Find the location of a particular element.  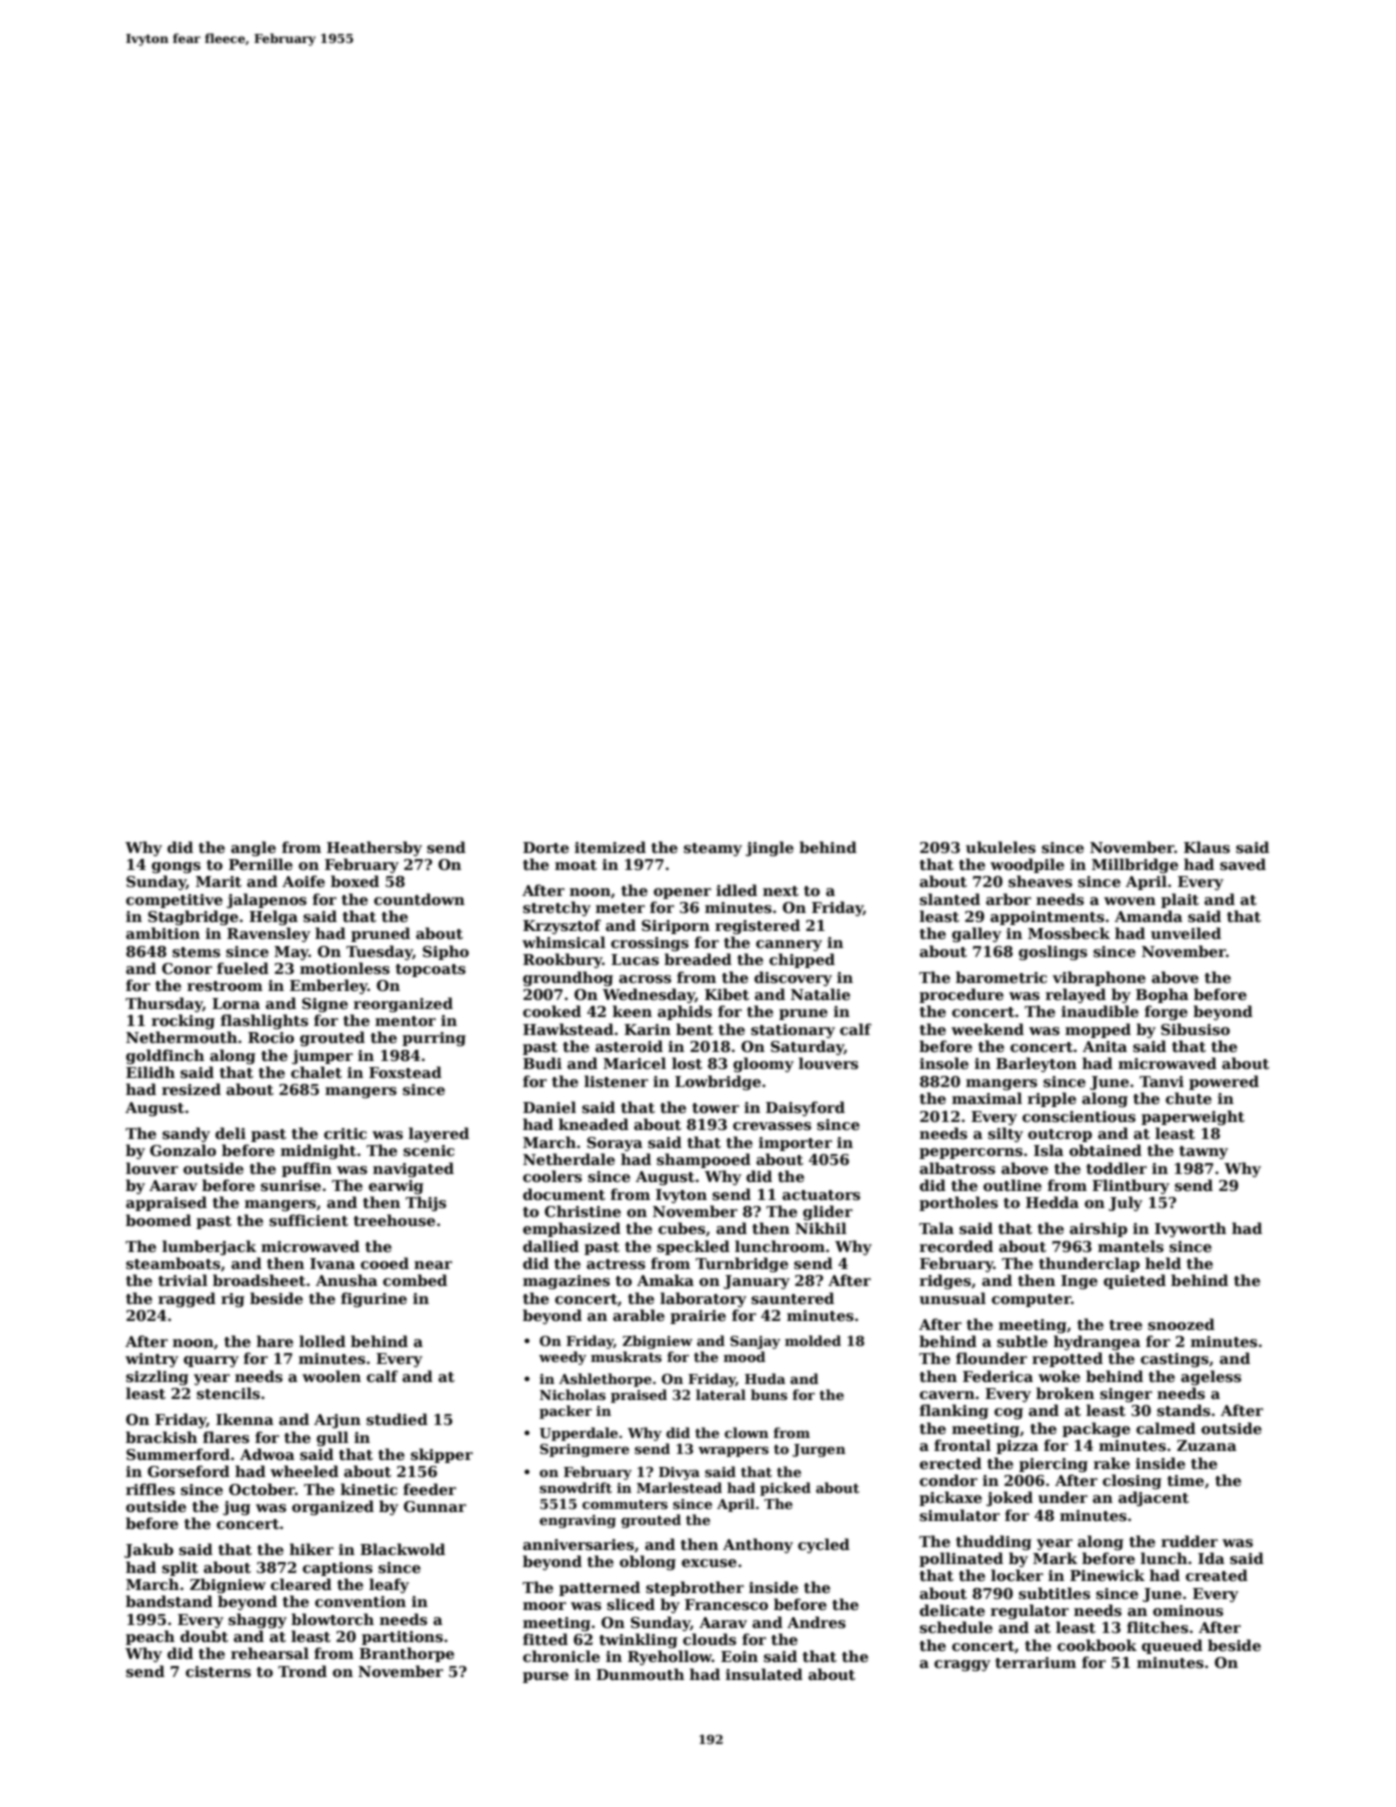

jingle is located at coordinates (770, 849).
